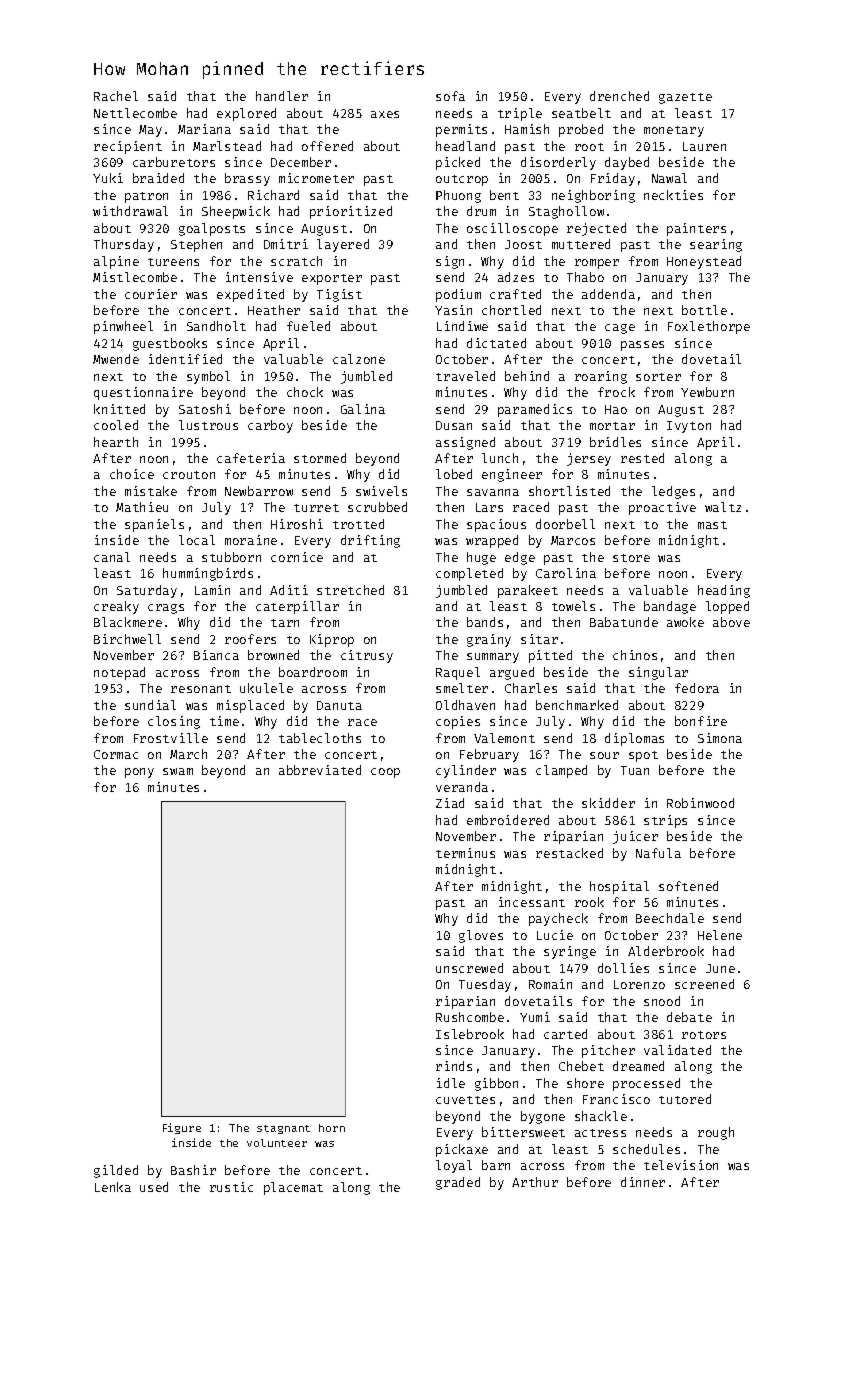 The image size is (849, 1400). I want to click on Lenka, so click(113, 1187).
